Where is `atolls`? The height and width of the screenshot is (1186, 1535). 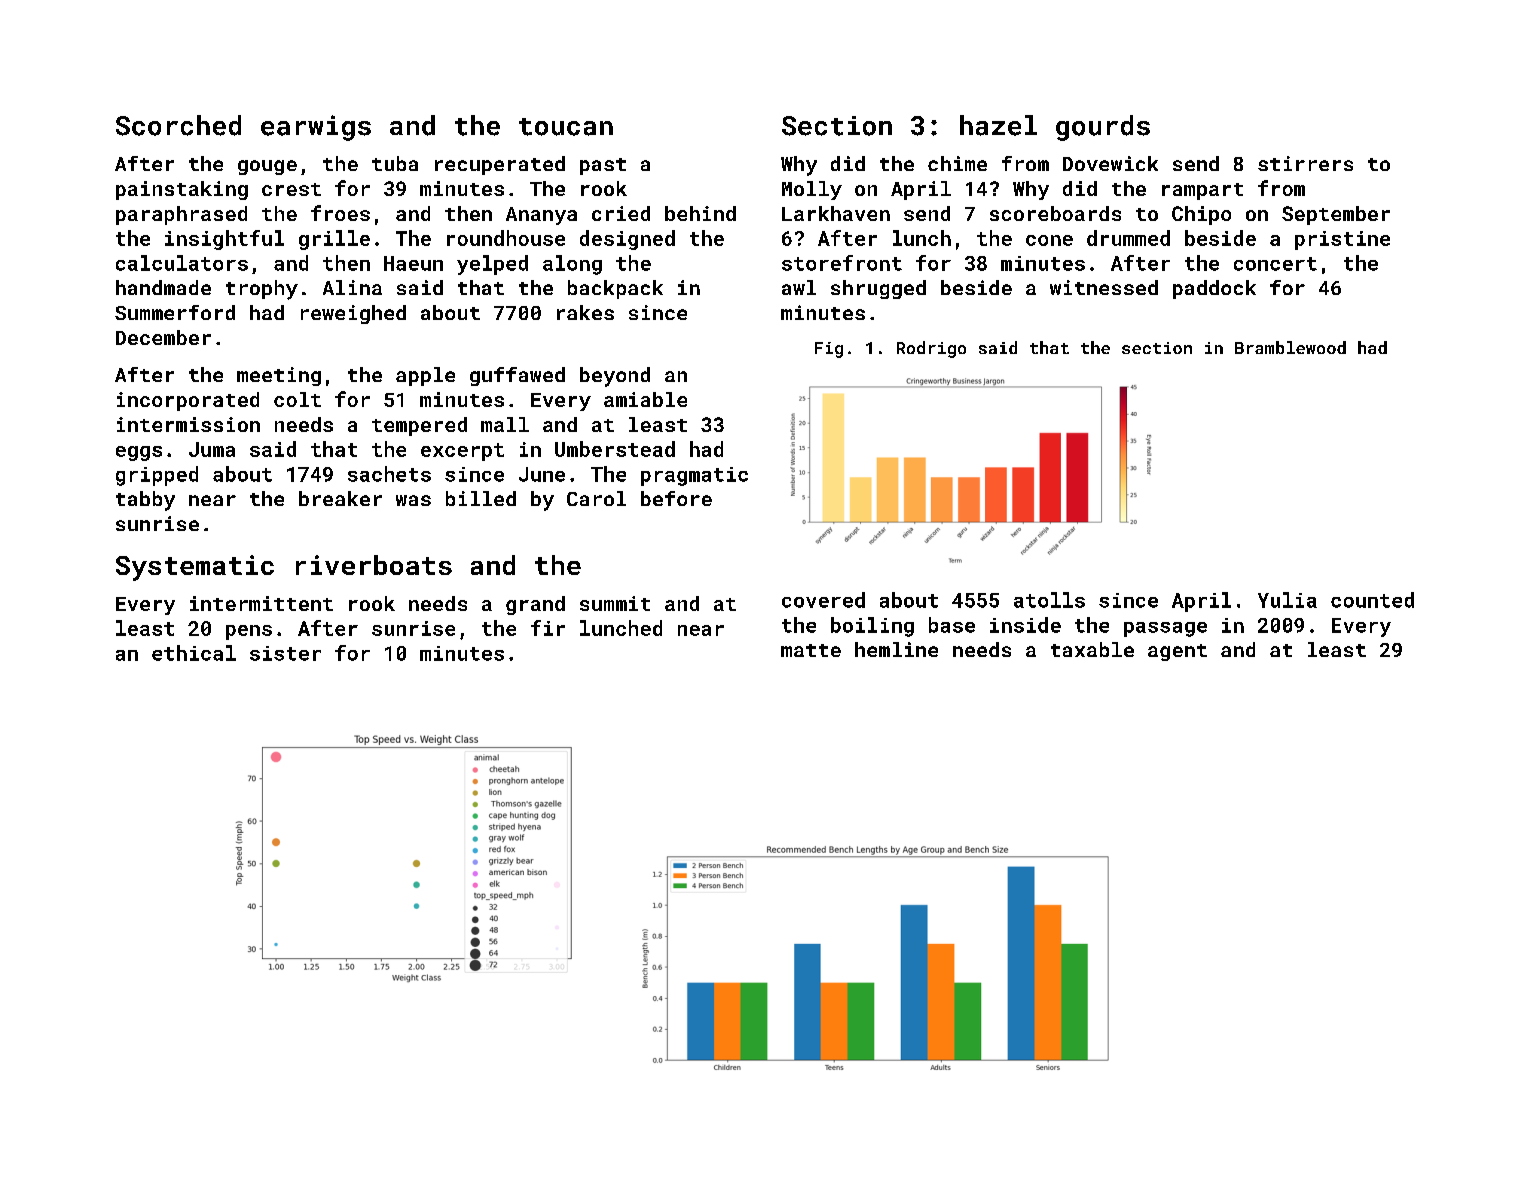 atolls is located at coordinates (1049, 600).
